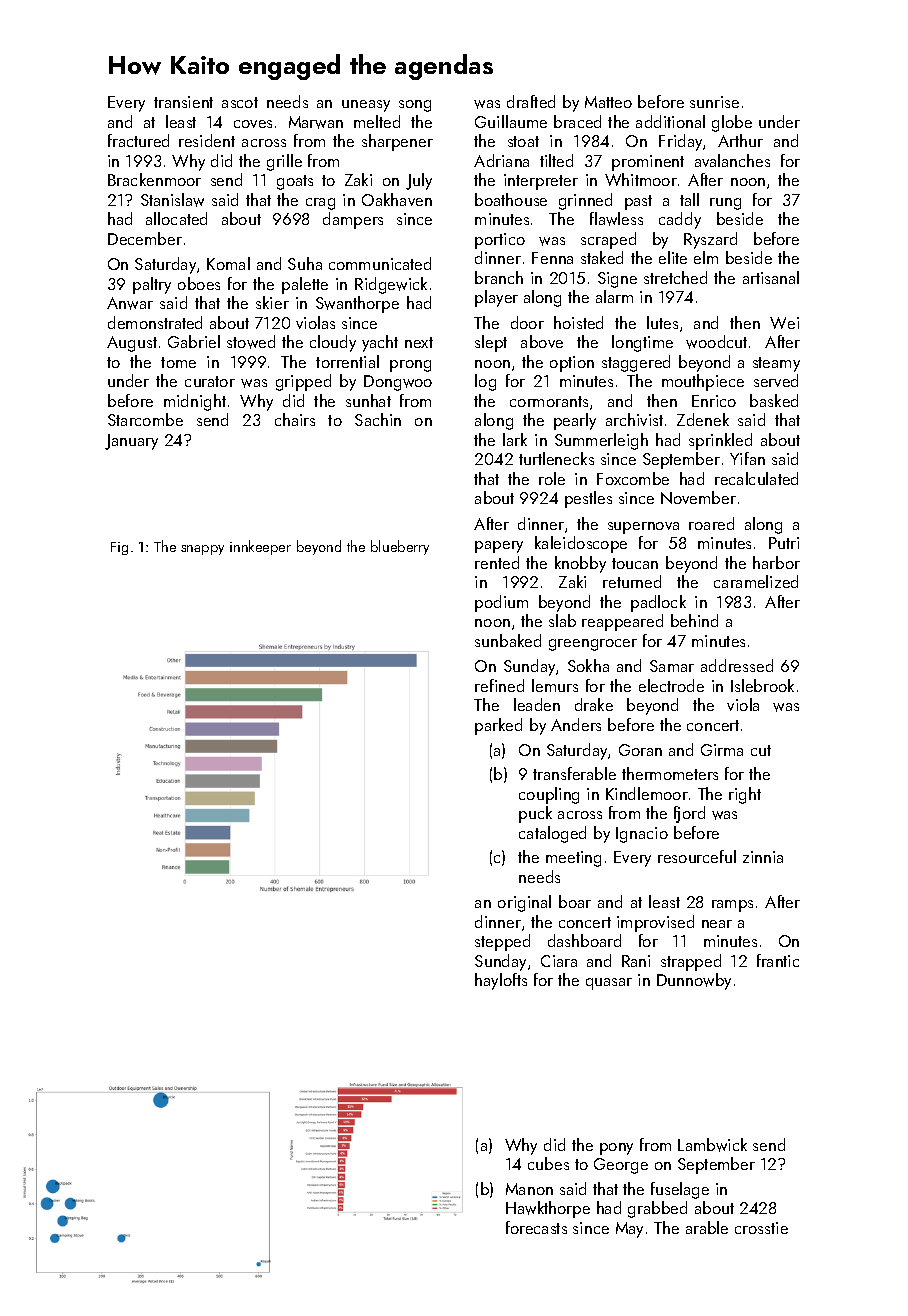 The image size is (908, 1316). Describe the element at coordinates (176, 218) in the screenshot. I see `allocated` at that location.
